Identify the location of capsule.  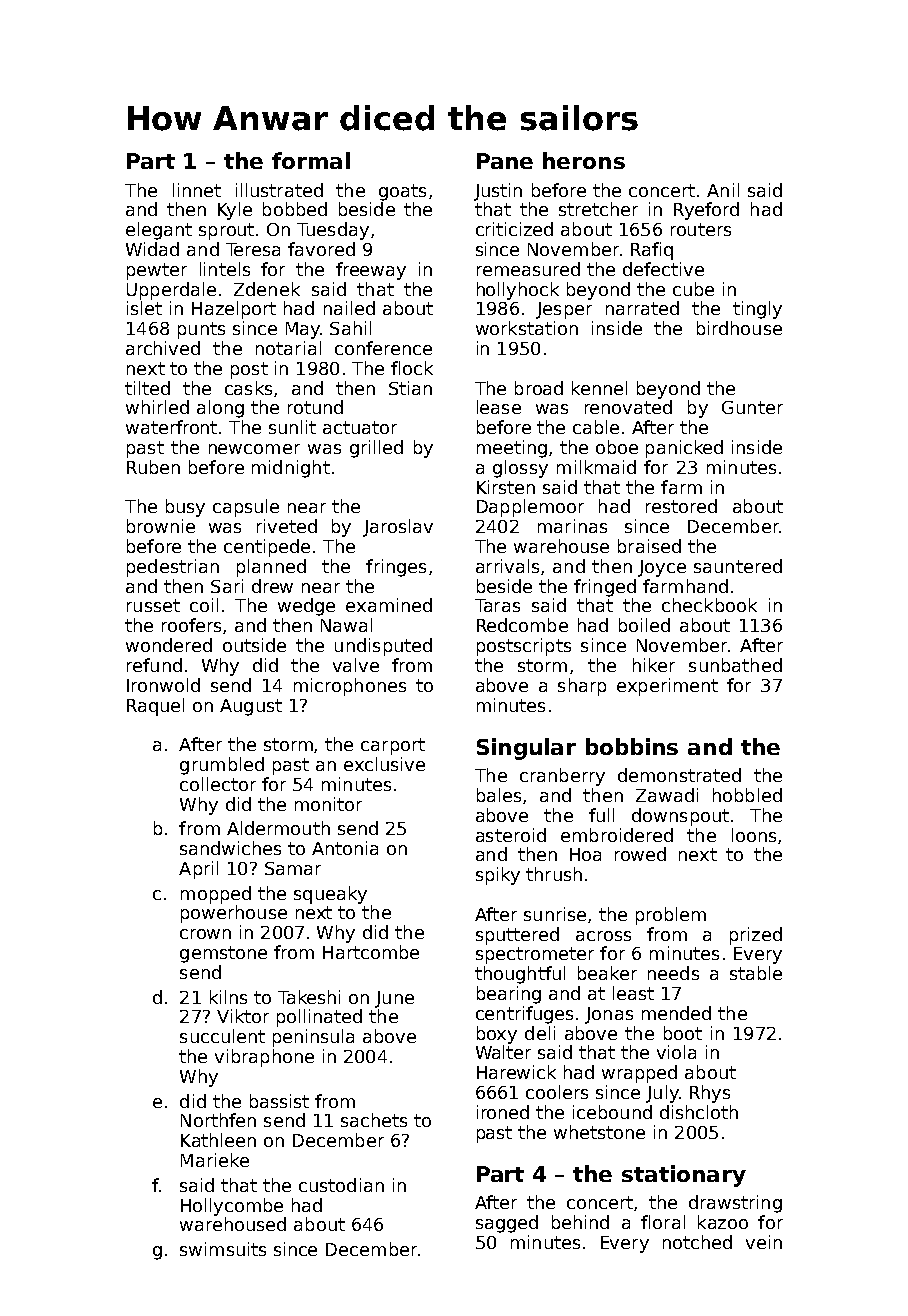
(246, 508).
